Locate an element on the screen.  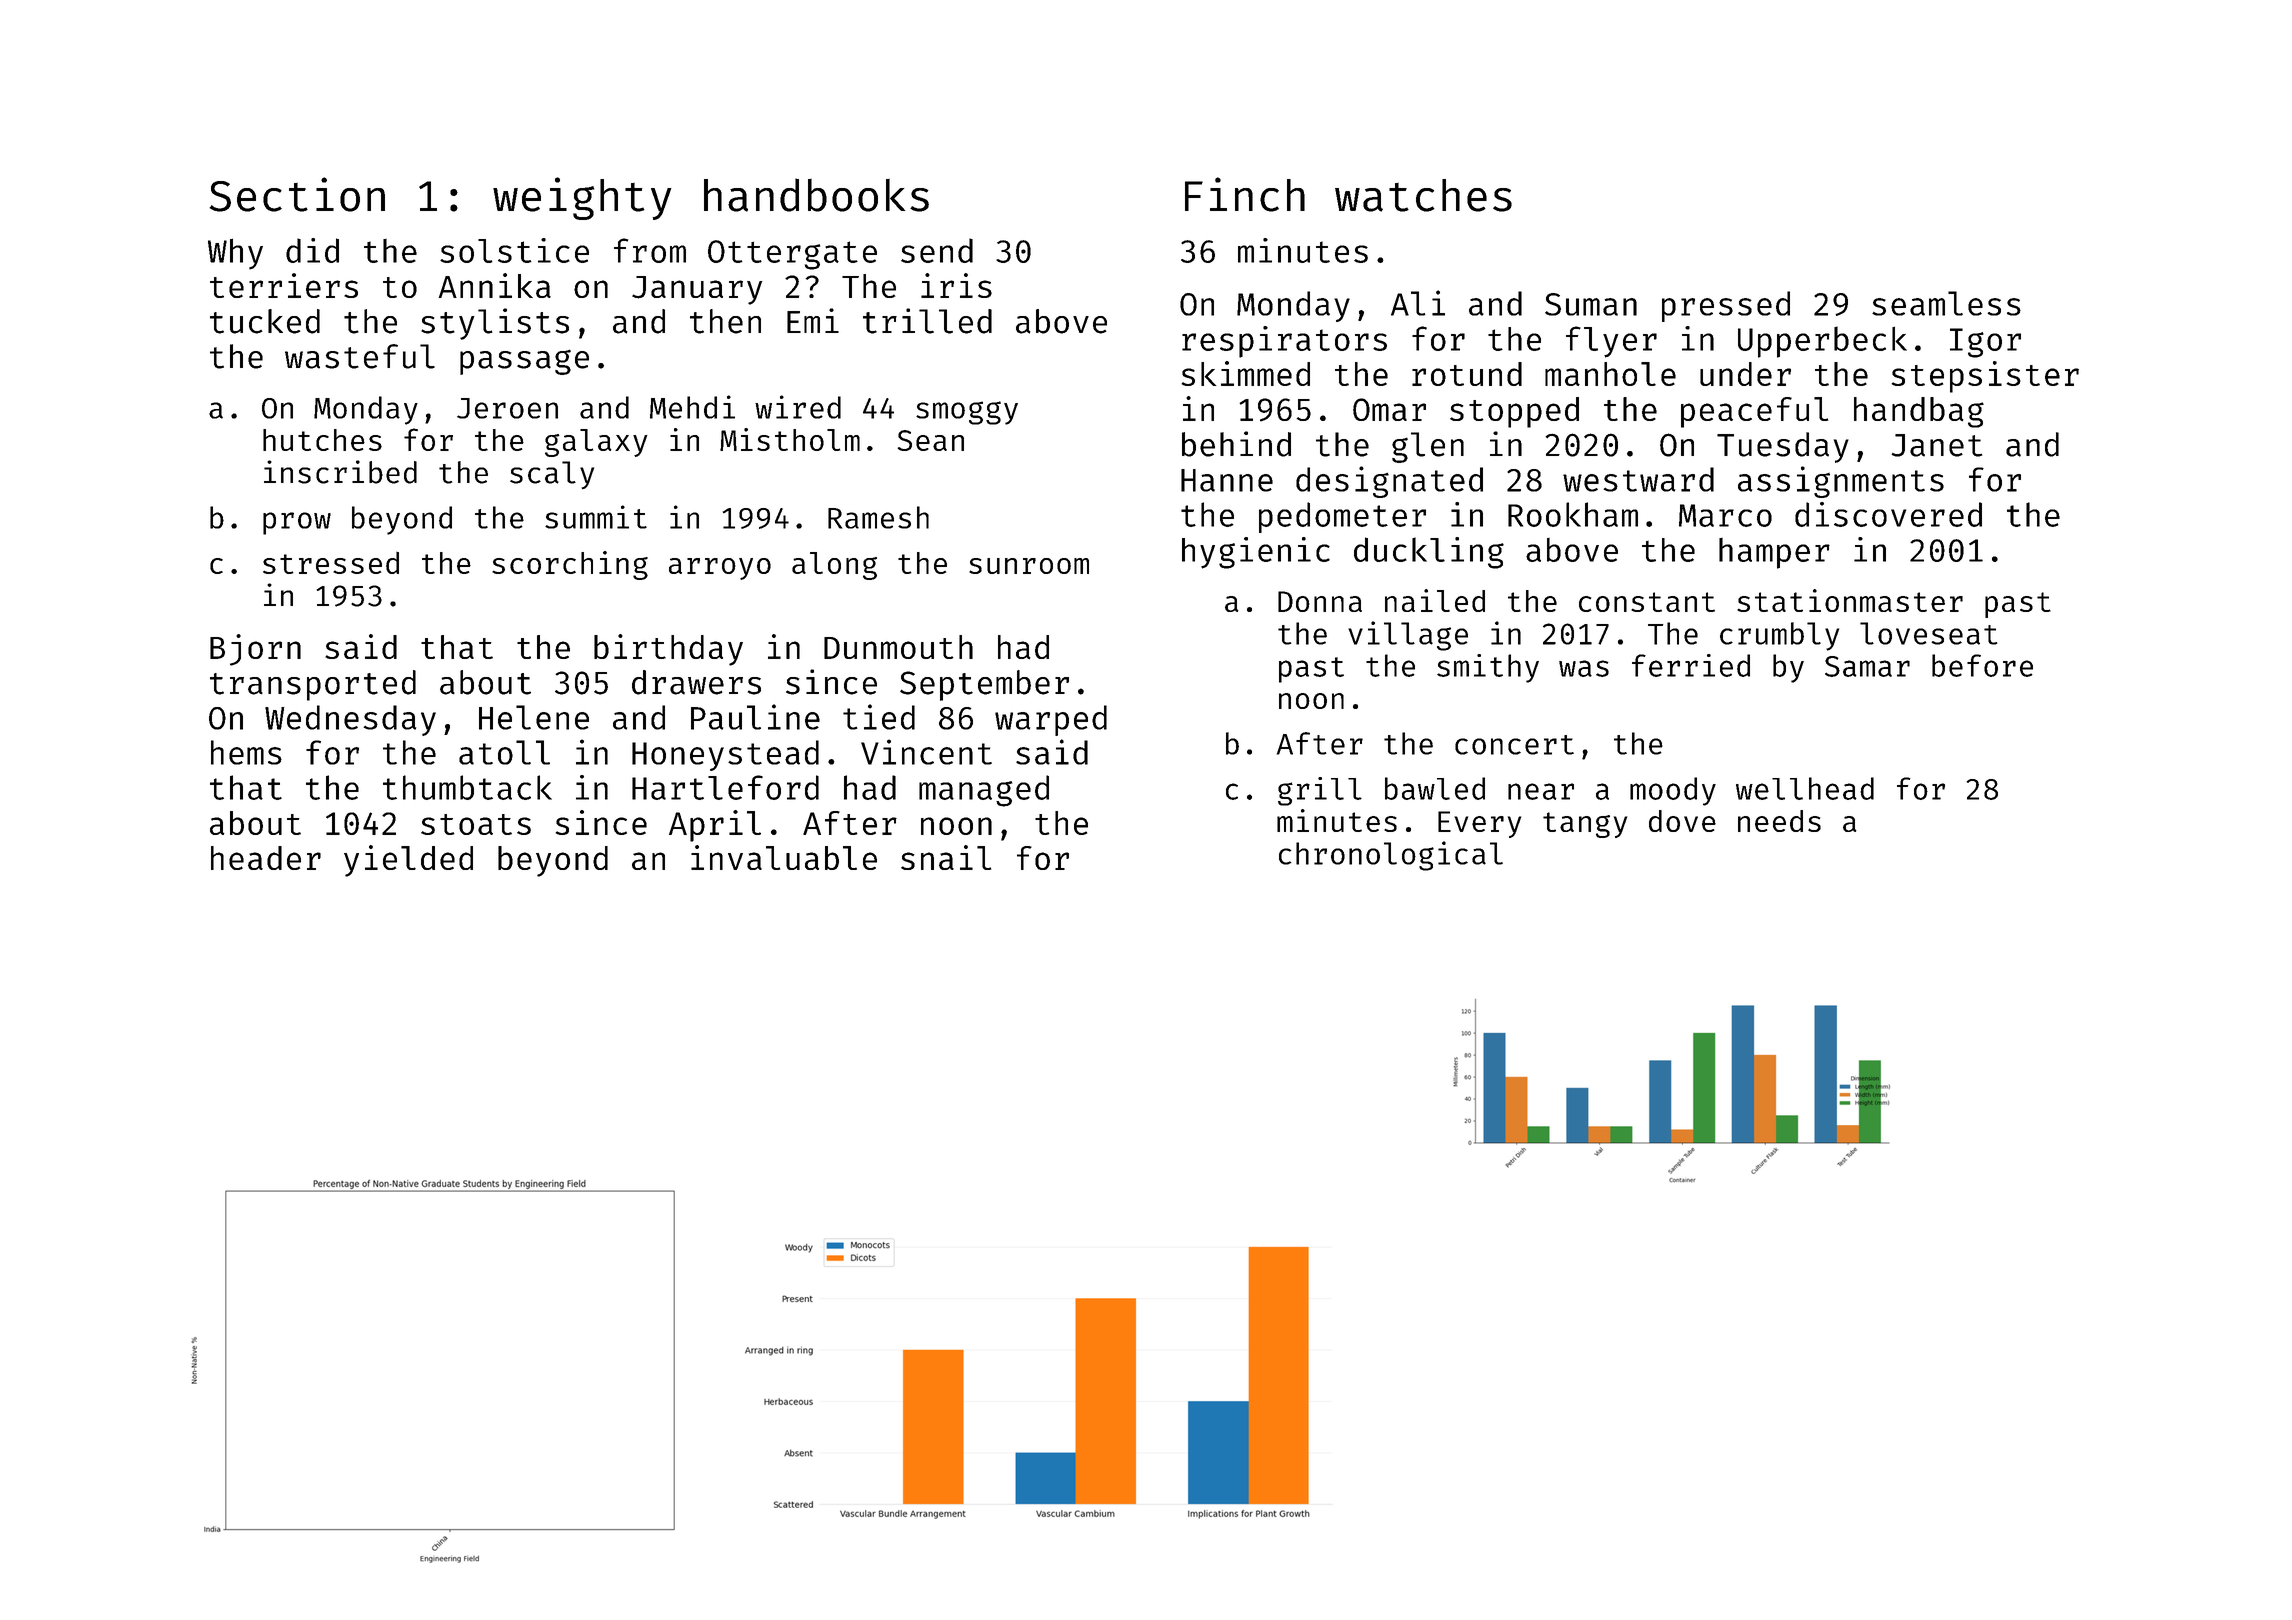
needs is located at coordinates (1779, 821).
